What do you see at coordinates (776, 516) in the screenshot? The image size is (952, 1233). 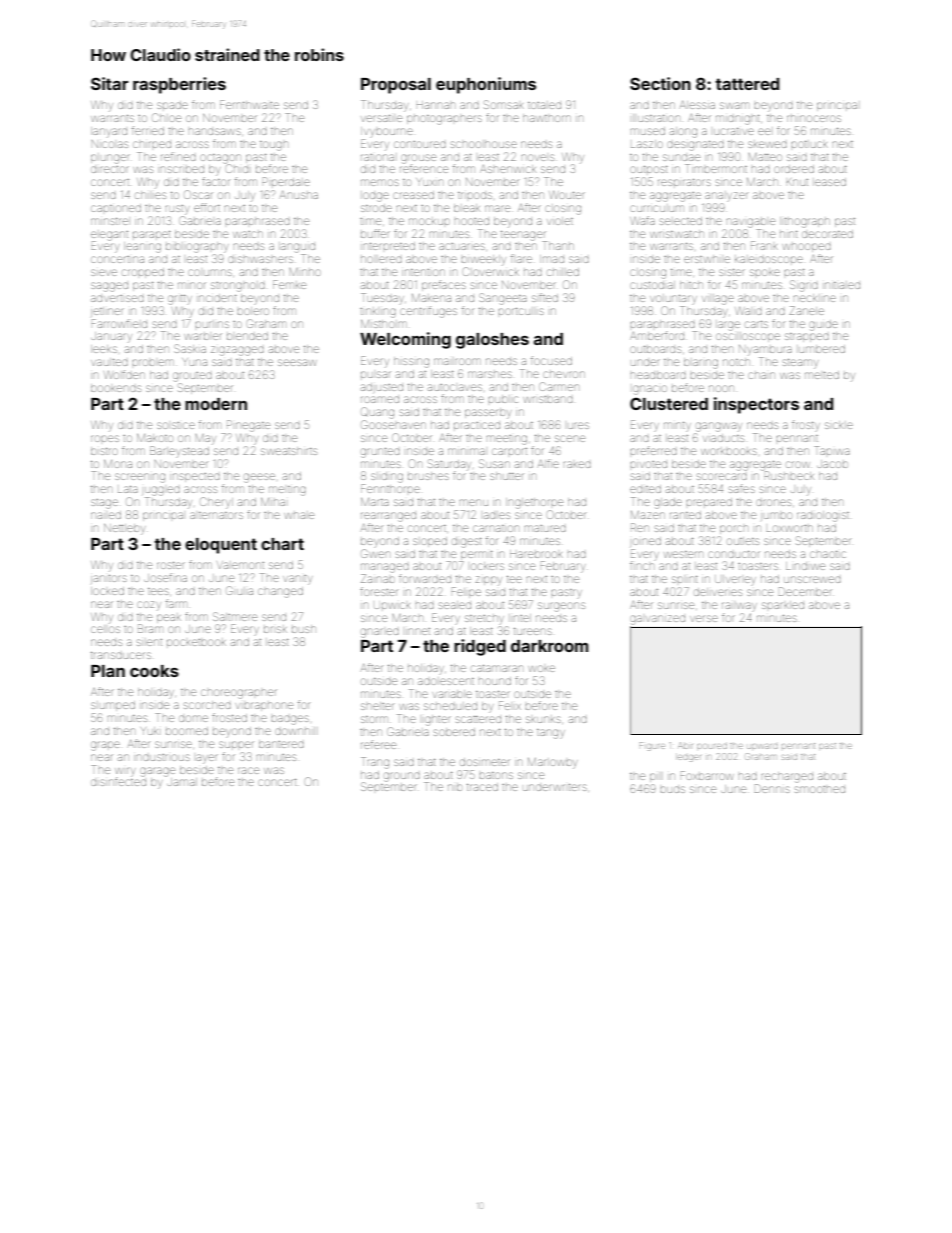 I see `jumbo` at bounding box center [776, 516].
